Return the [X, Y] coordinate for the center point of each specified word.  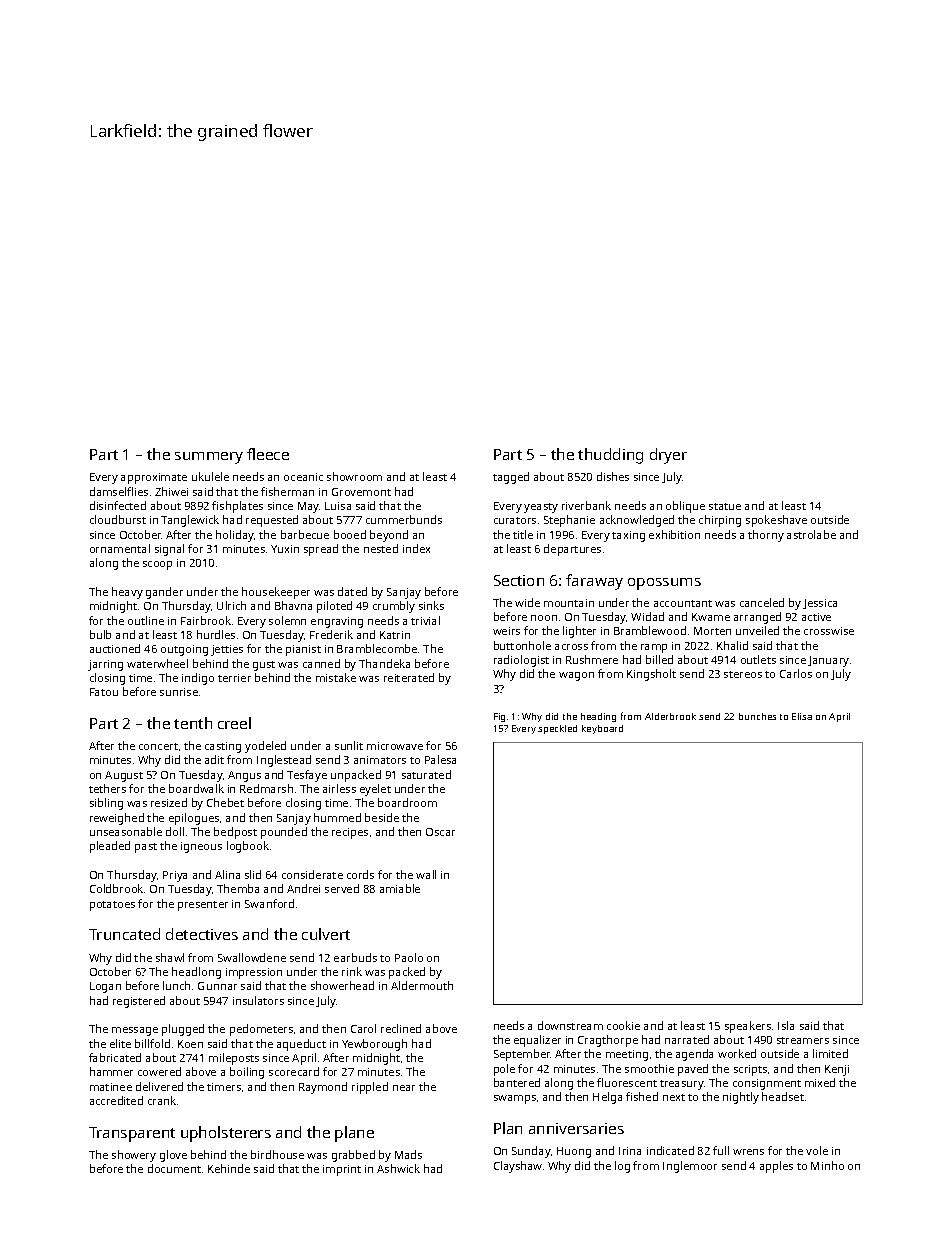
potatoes [112, 906]
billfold [152, 1043]
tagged [511, 478]
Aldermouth [422, 985]
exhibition [674, 534]
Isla [786, 1025]
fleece [268, 454]
